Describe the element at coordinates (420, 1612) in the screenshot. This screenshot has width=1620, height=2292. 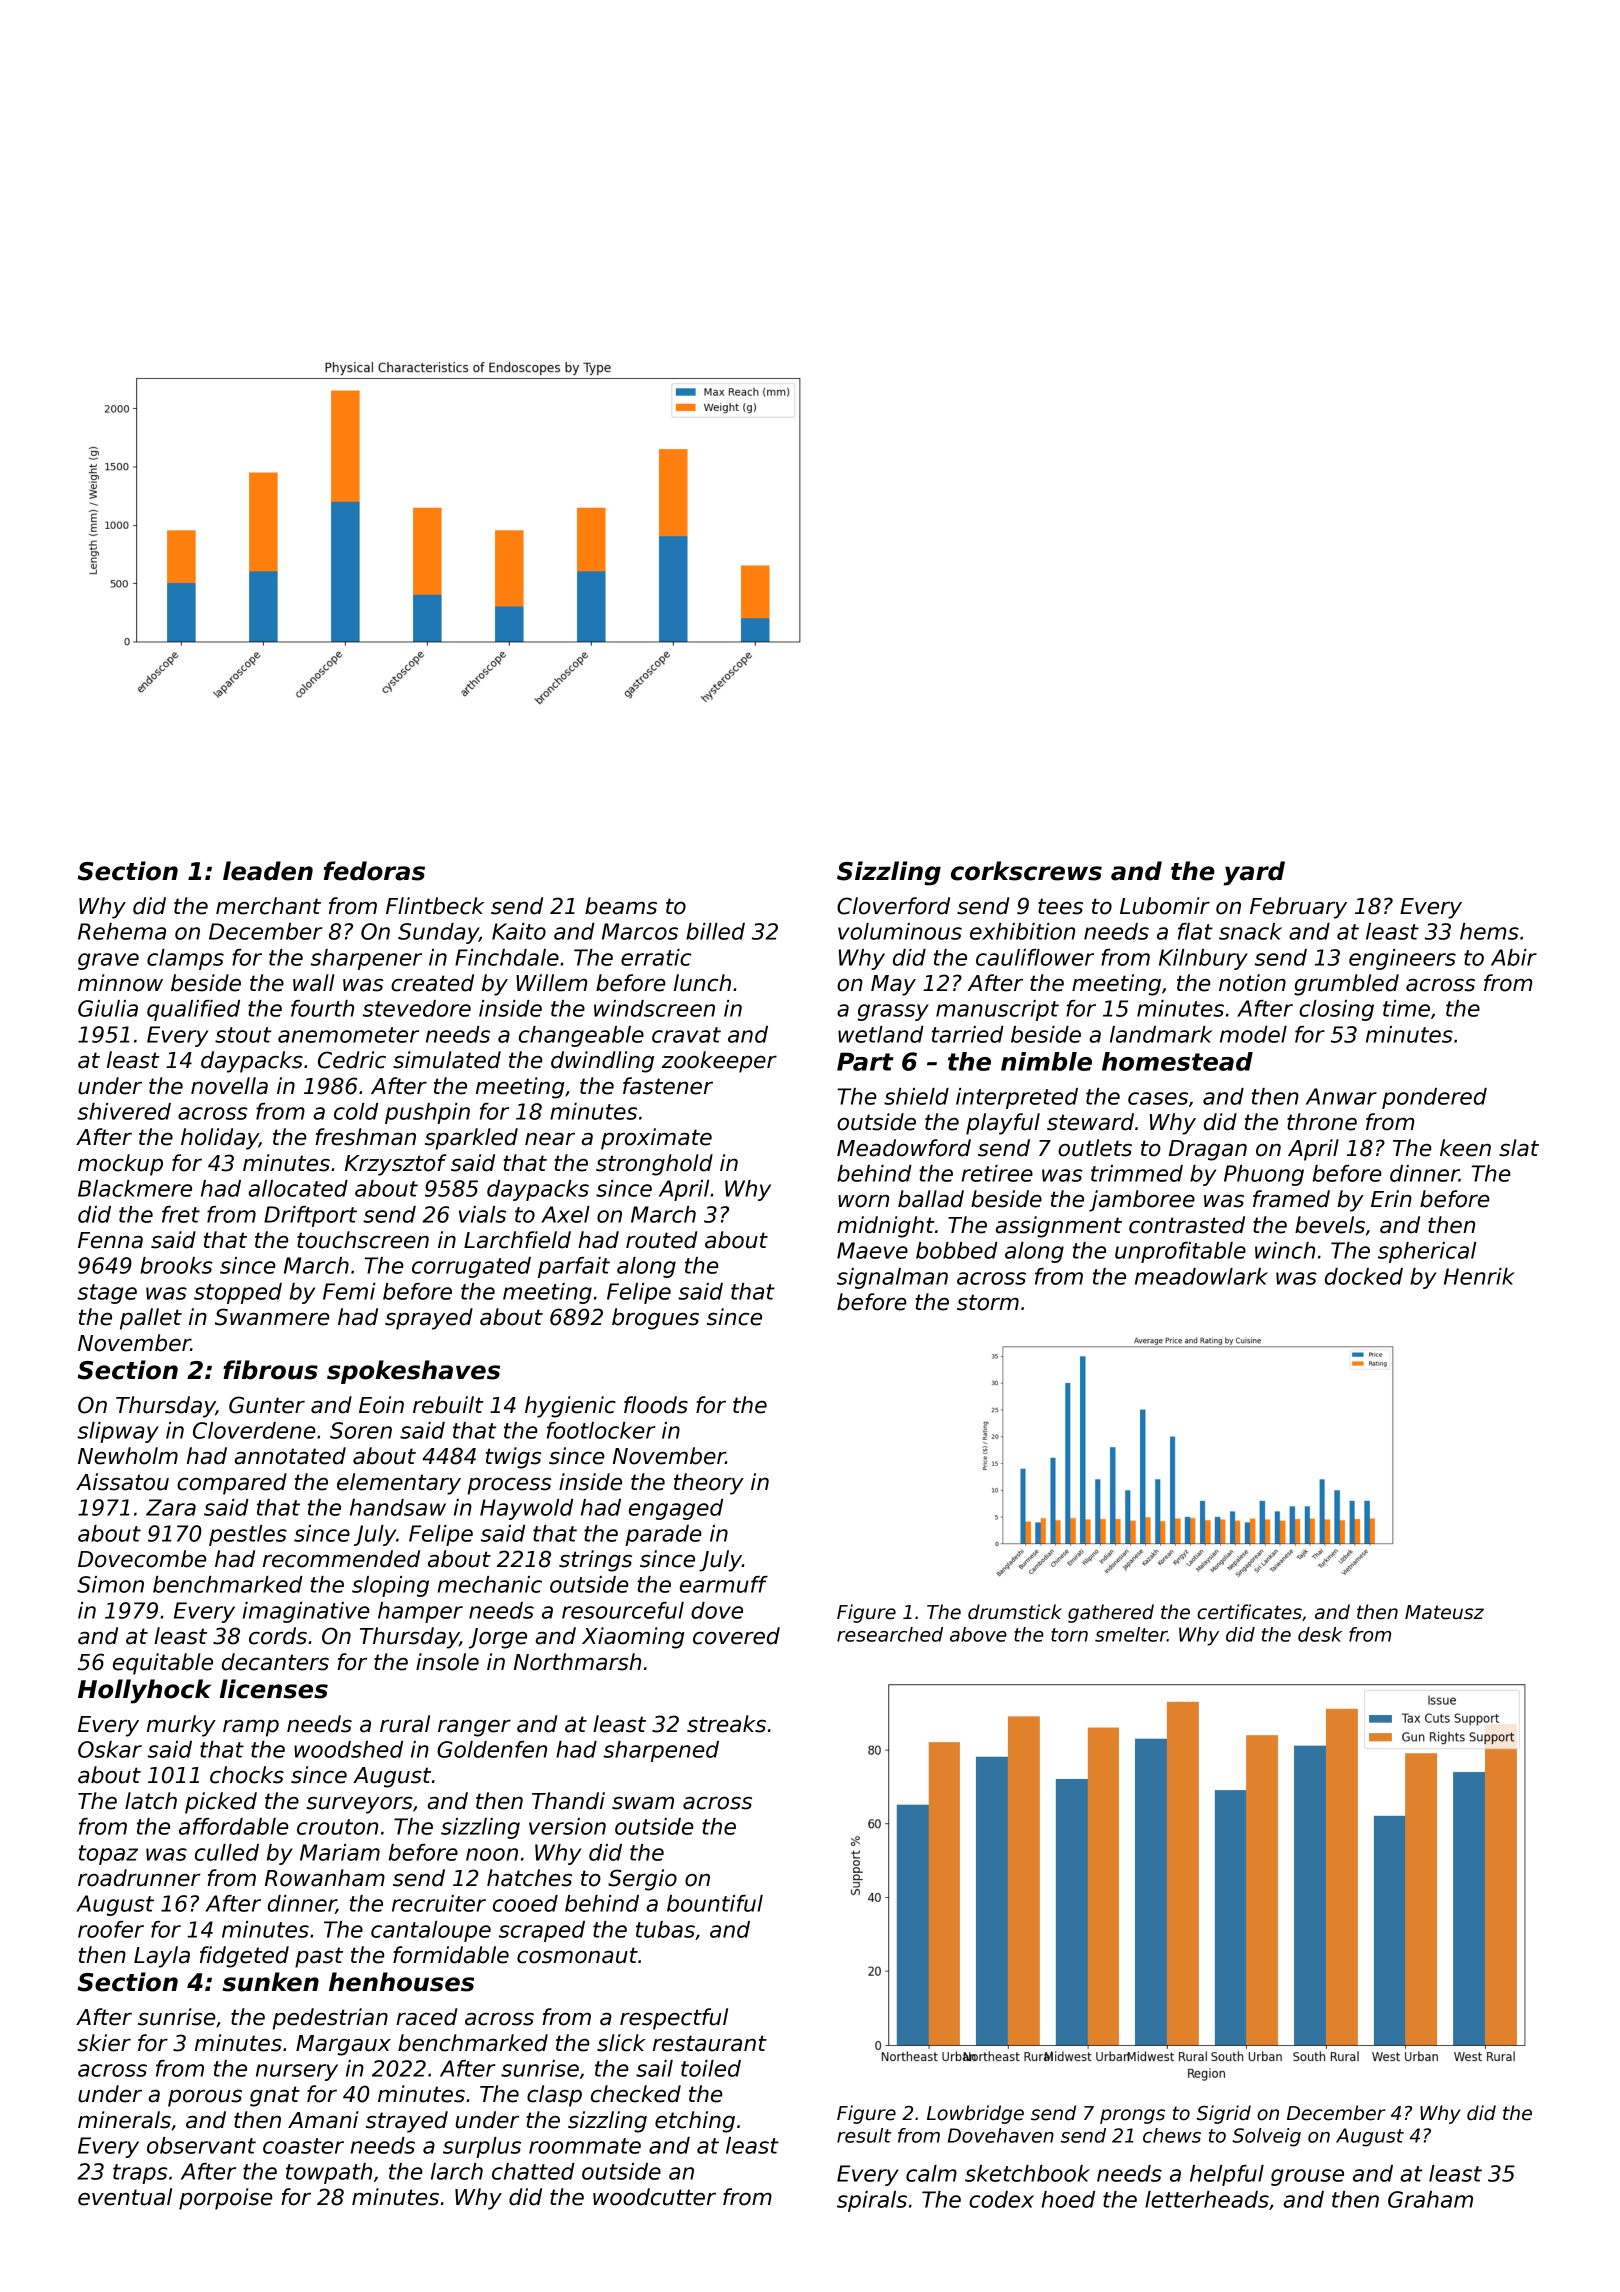
I see `hamper` at that location.
